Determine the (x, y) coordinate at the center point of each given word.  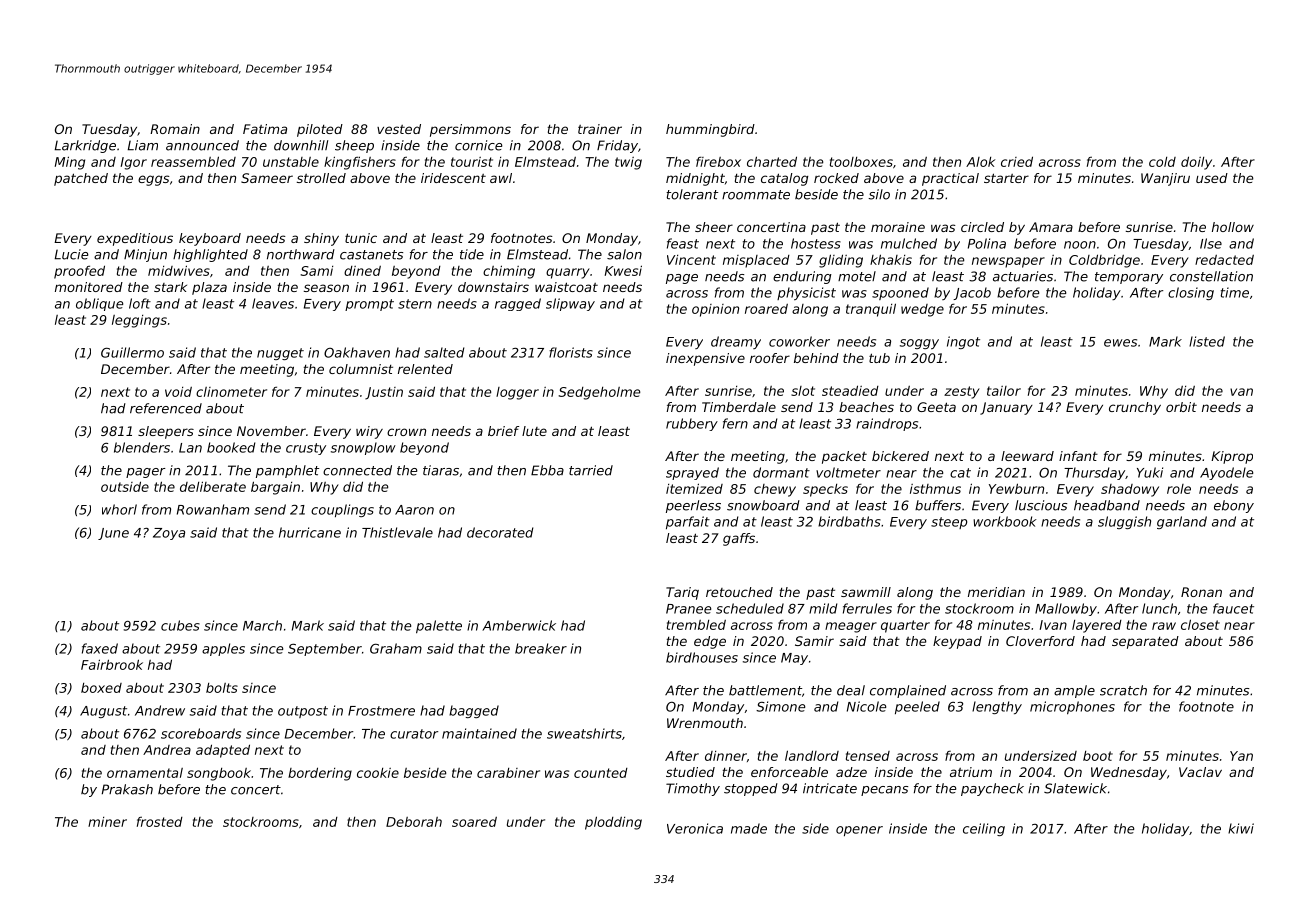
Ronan (1201, 592)
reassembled (193, 161)
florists (571, 352)
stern (415, 304)
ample (1074, 691)
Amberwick (519, 625)
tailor (1004, 391)
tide (472, 254)
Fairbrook (112, 664)
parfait (688, 522)
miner (107, 822)
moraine (898, 227)
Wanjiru (1165, 179)
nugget (280, 354)
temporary (1129, 278)
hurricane (310, 532)
